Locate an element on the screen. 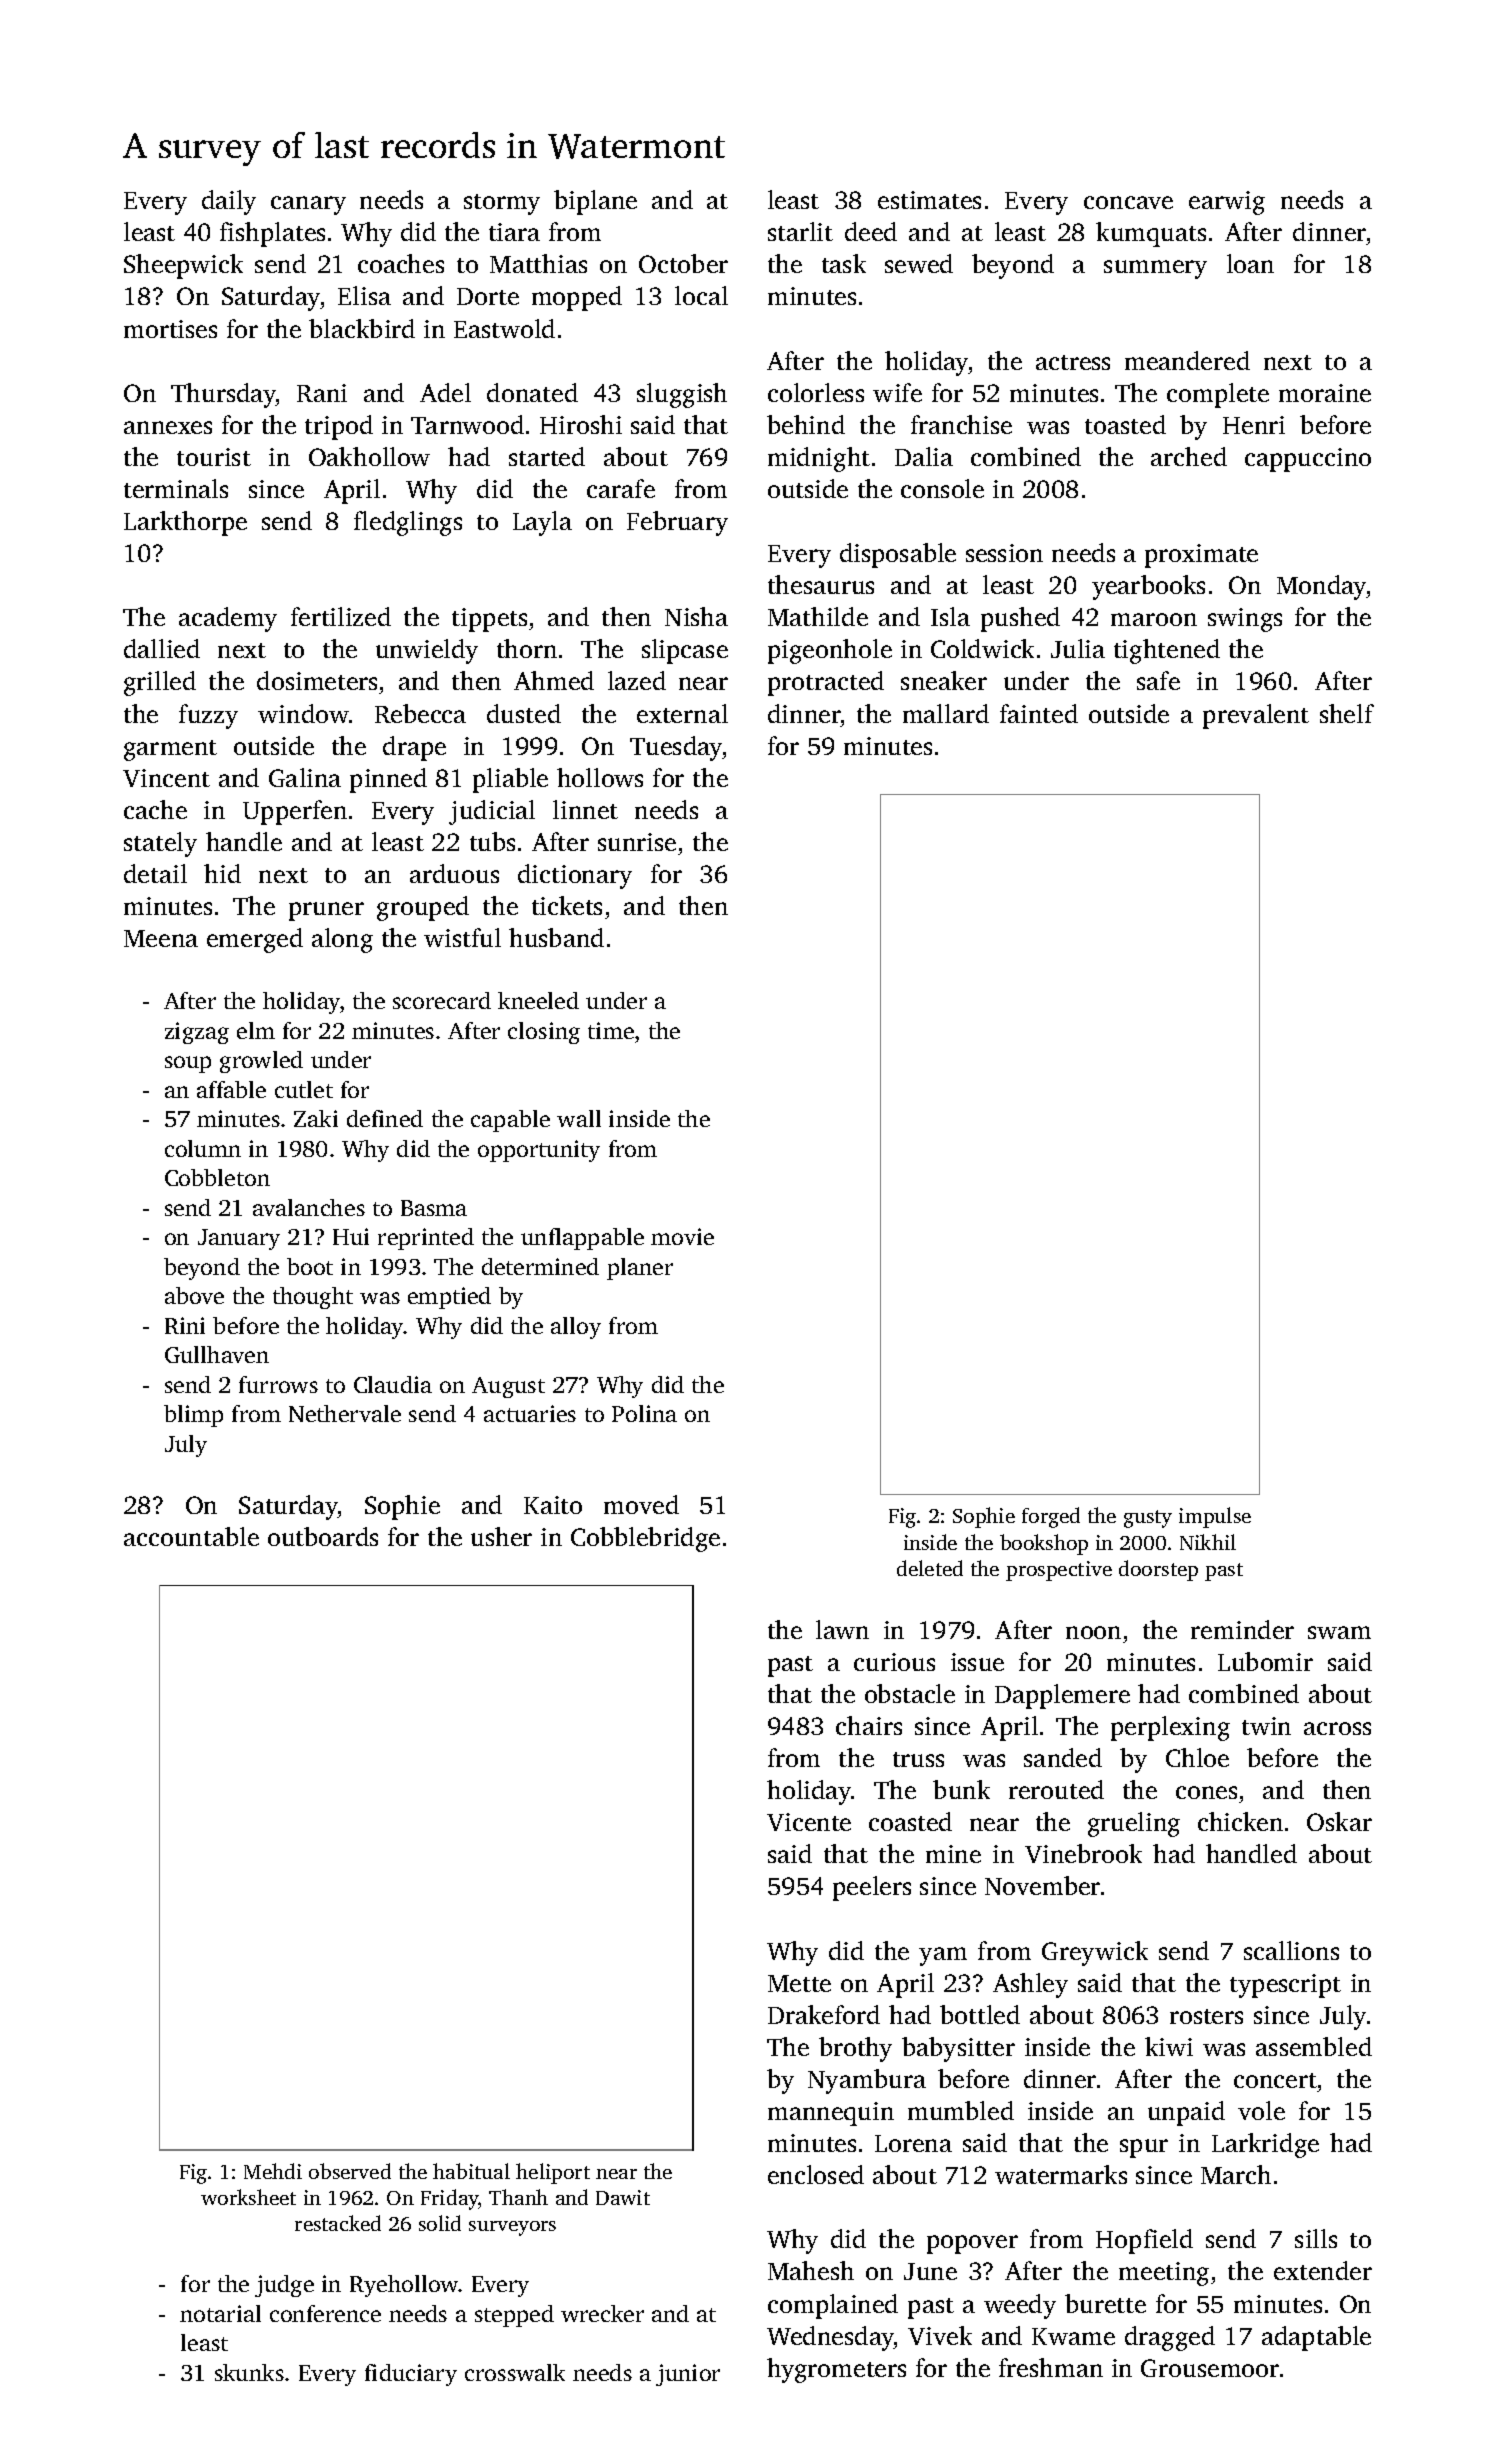 Image resolution: width=1496 pixels, height=2464 pixels. safe is located at coordinates (1158, 680).
